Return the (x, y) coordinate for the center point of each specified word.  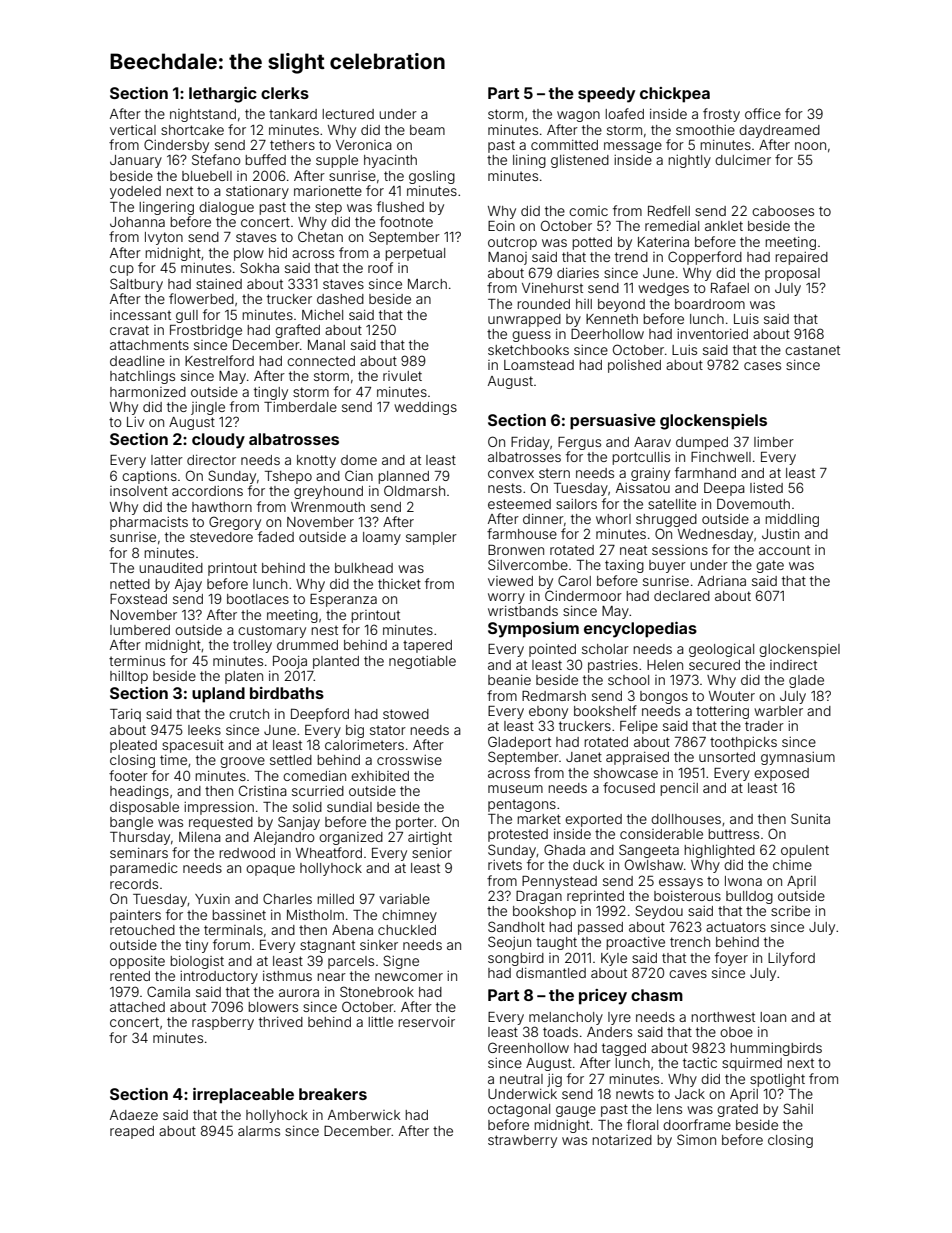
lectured (348, 114)
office (763, 113)
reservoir (426, 1022)
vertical (133, 130)
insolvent (139, 491)
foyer (731, 959)
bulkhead (364, 568)
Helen (665, 665)
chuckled (407, 930)
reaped (132, 1132)
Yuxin (212, 899)
